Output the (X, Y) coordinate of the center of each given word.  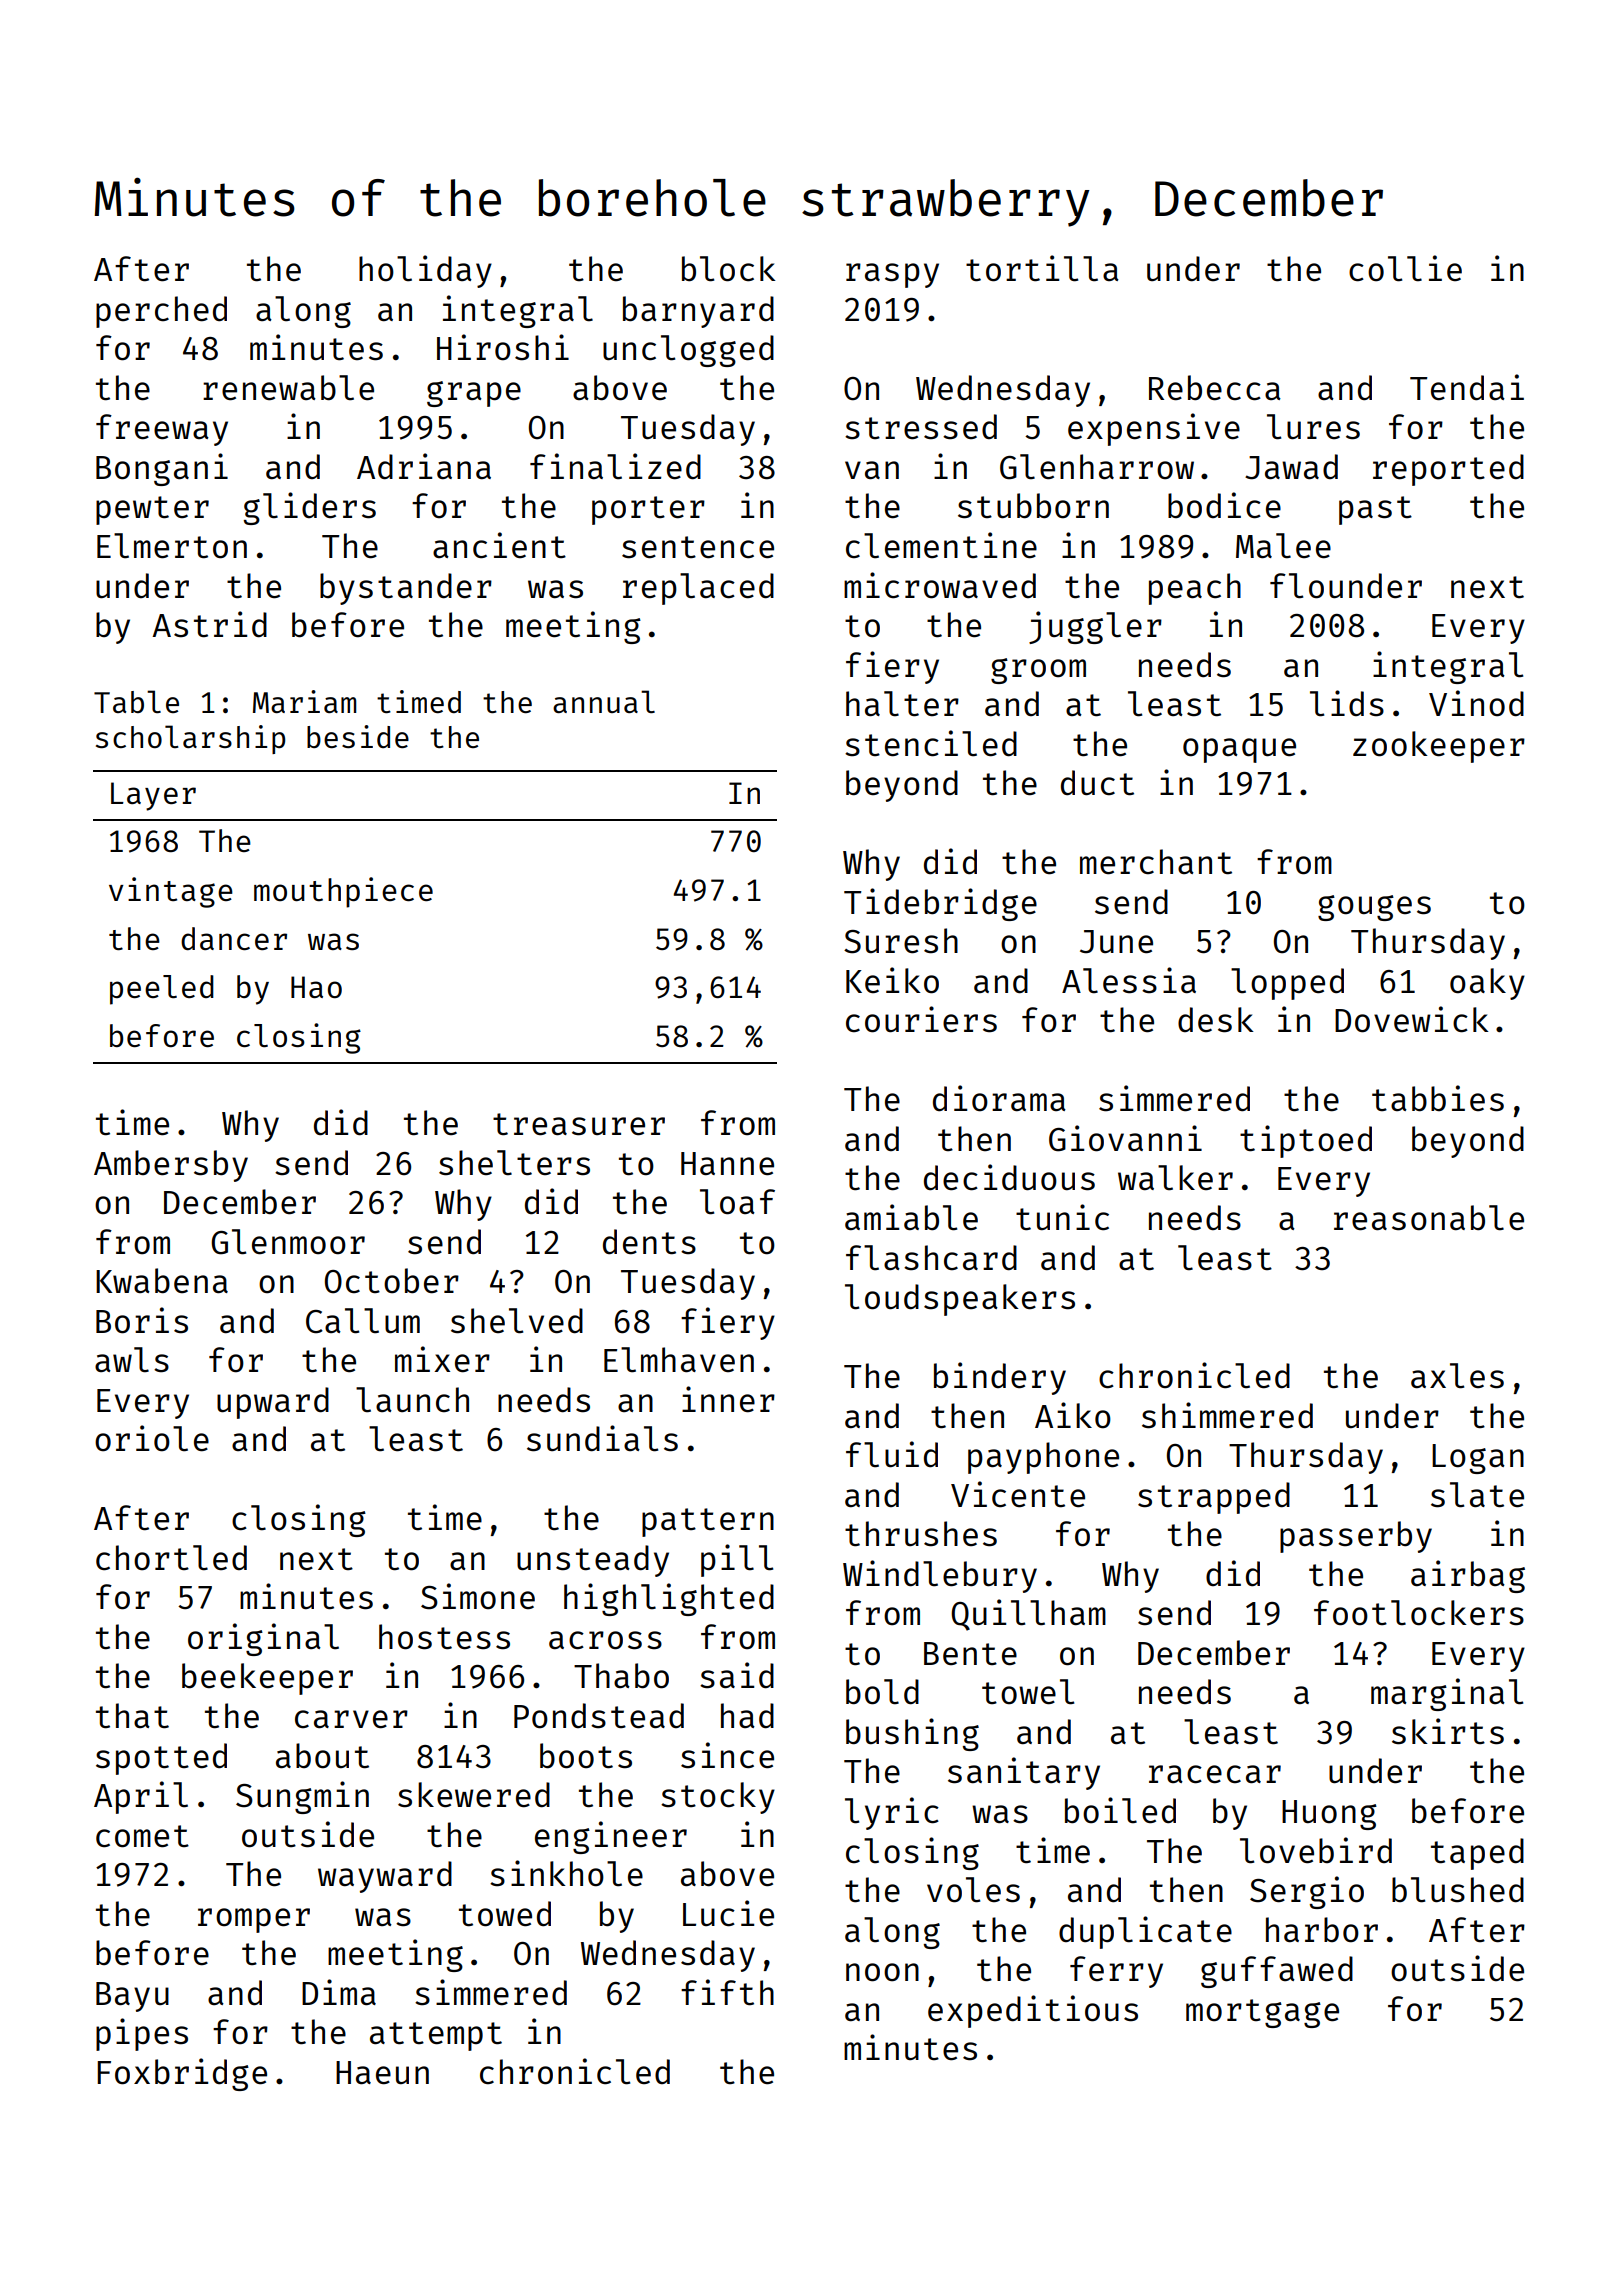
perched (161, 312)
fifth (727, 1992)
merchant (1156, 862)
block (729, 269)
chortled (171, 1558)
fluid (892, 1454)
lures (1313, 427)
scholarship (190, 739)
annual (604, 701)
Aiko (1073, 1415)
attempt (436, 2036)
